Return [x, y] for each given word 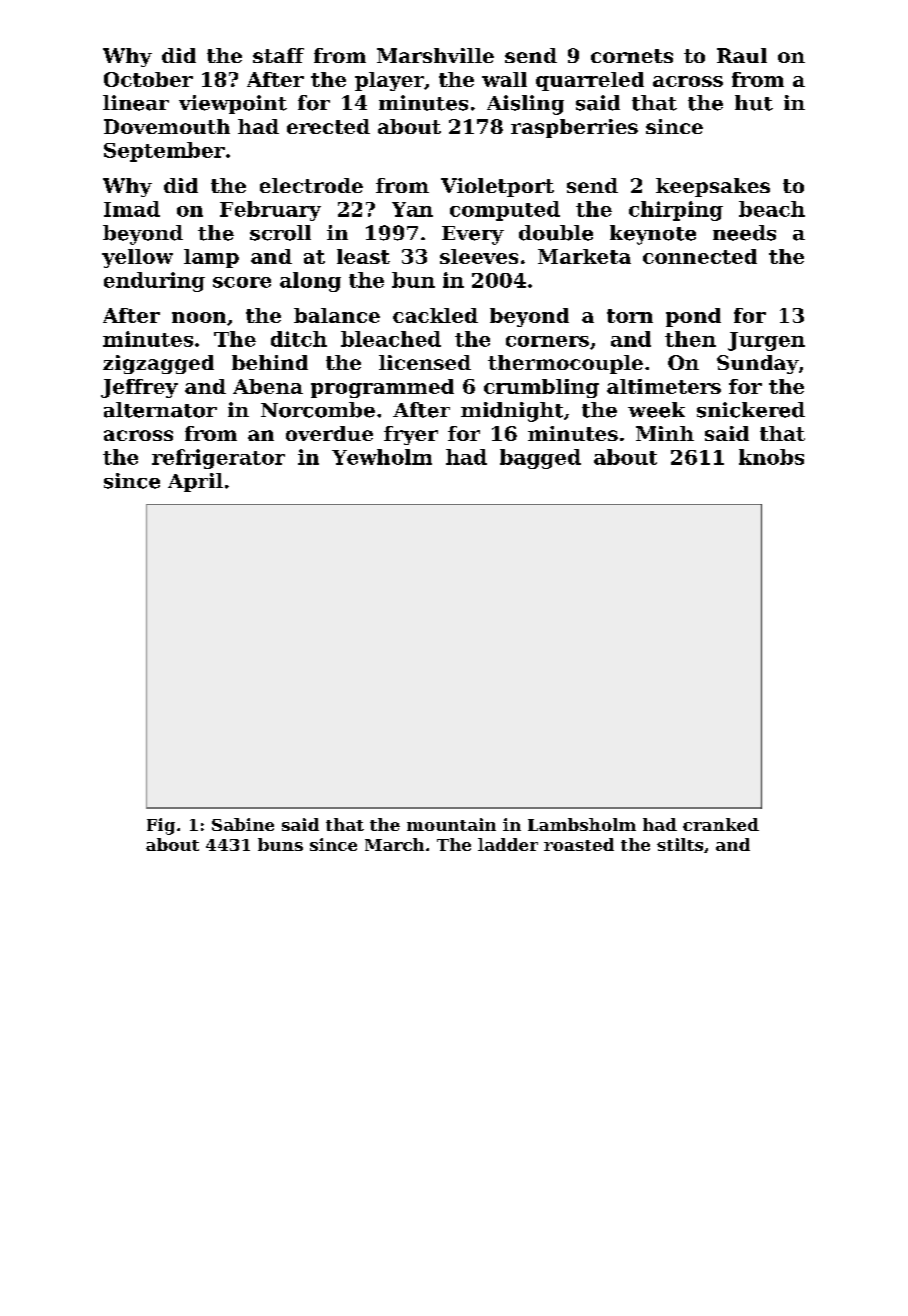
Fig [161, 826]
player [389, 81]
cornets [632, 56]
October [148, 79]
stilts [680, 844]
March [394, 844]
